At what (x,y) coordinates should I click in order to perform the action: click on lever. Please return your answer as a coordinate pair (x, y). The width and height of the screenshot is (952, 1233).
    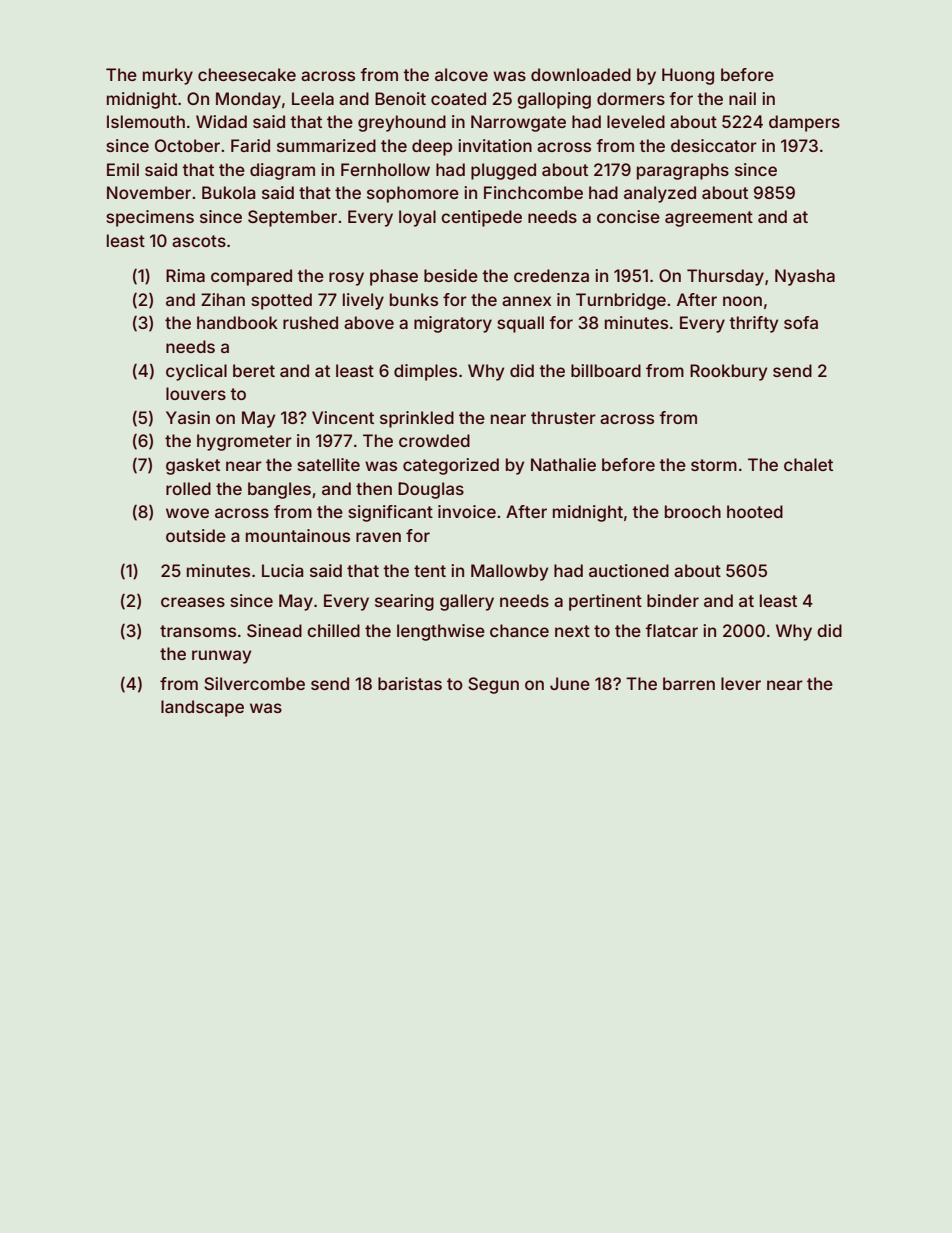
    Looking at the image, I should click on (741, 683).
